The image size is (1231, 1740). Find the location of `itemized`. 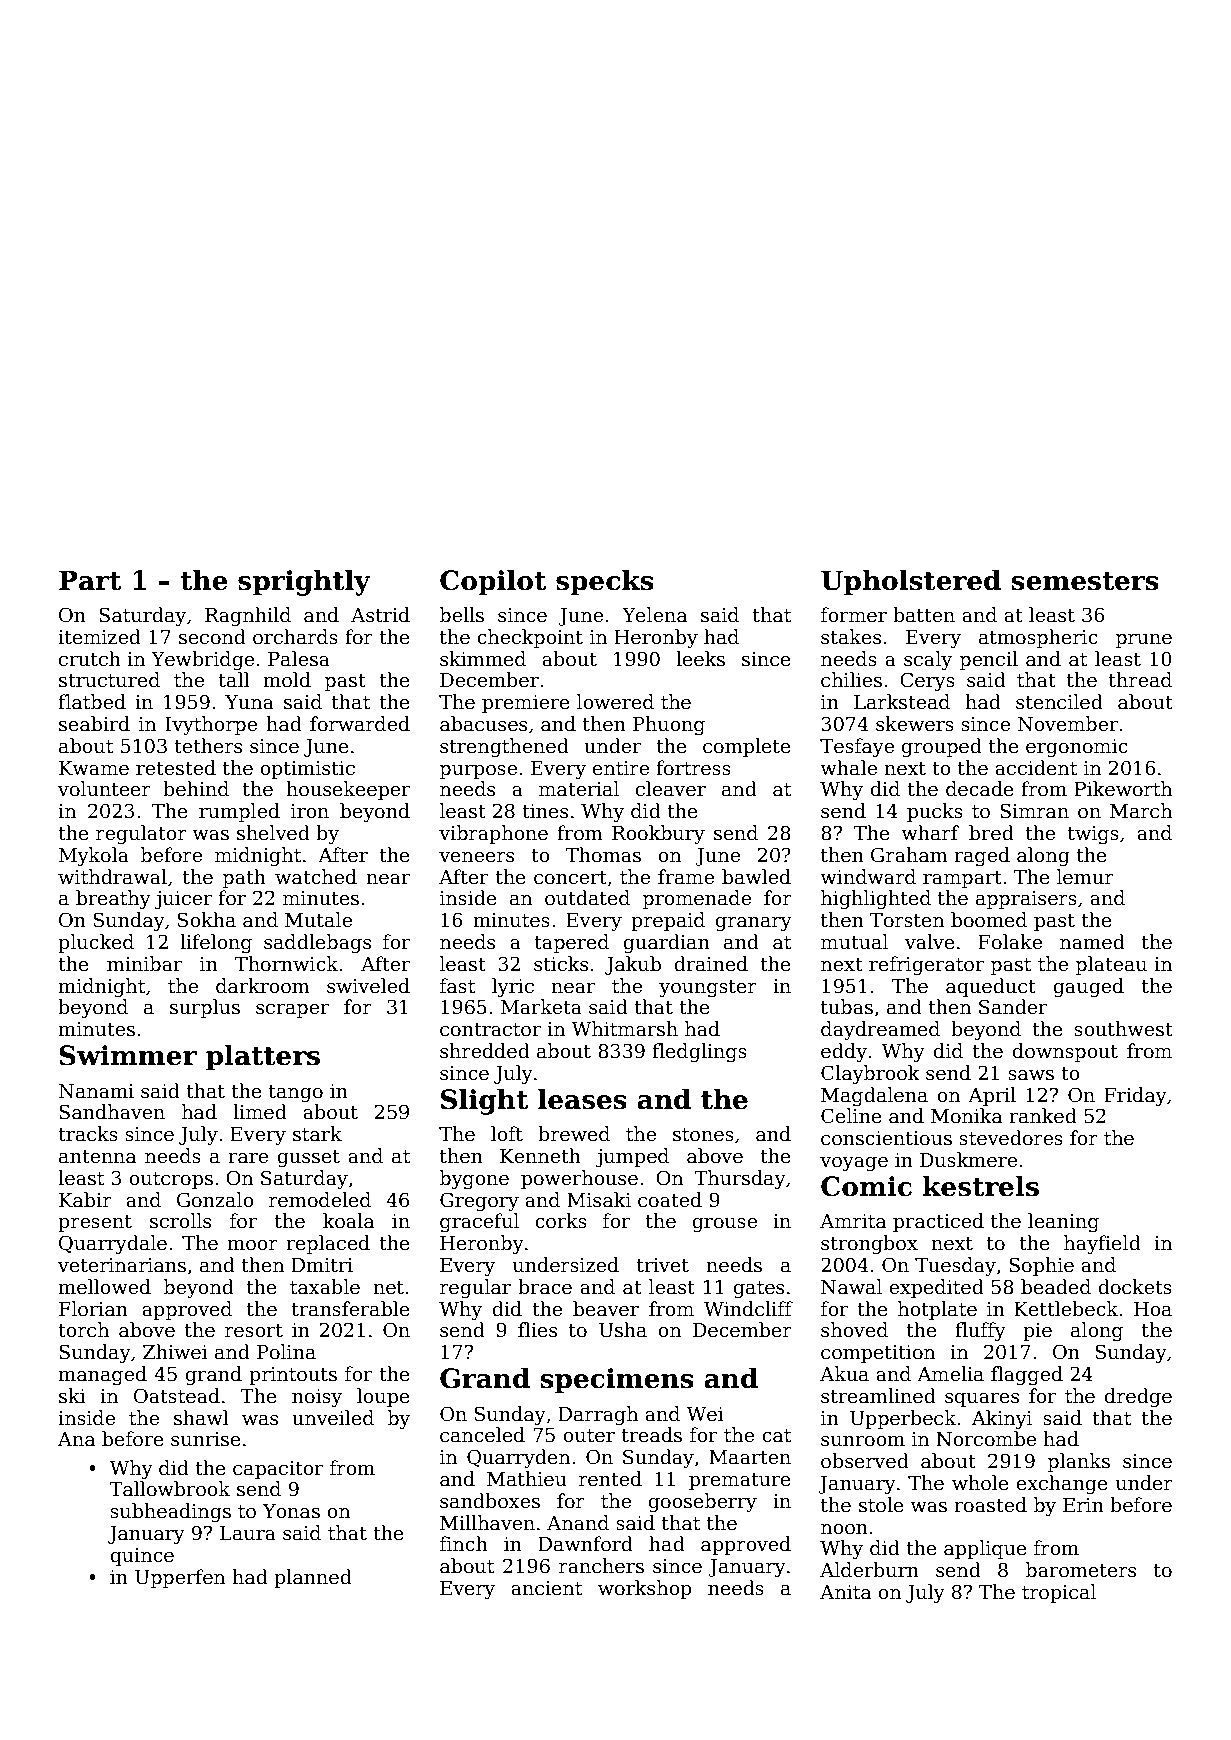

itemized is located at coordinates (99, 637).
